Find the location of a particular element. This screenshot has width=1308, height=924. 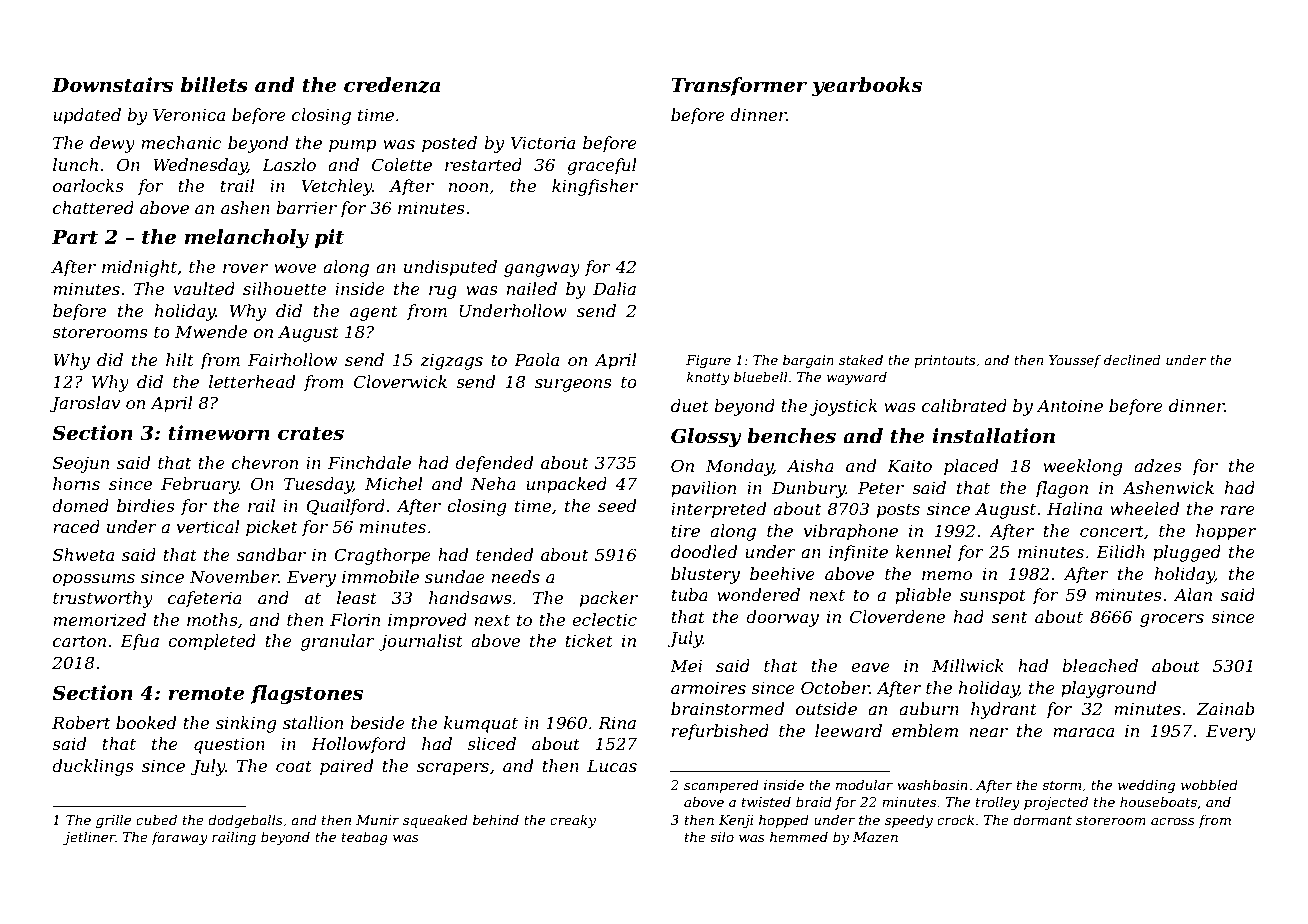

adzes is located at coordinates (1158, 466).
